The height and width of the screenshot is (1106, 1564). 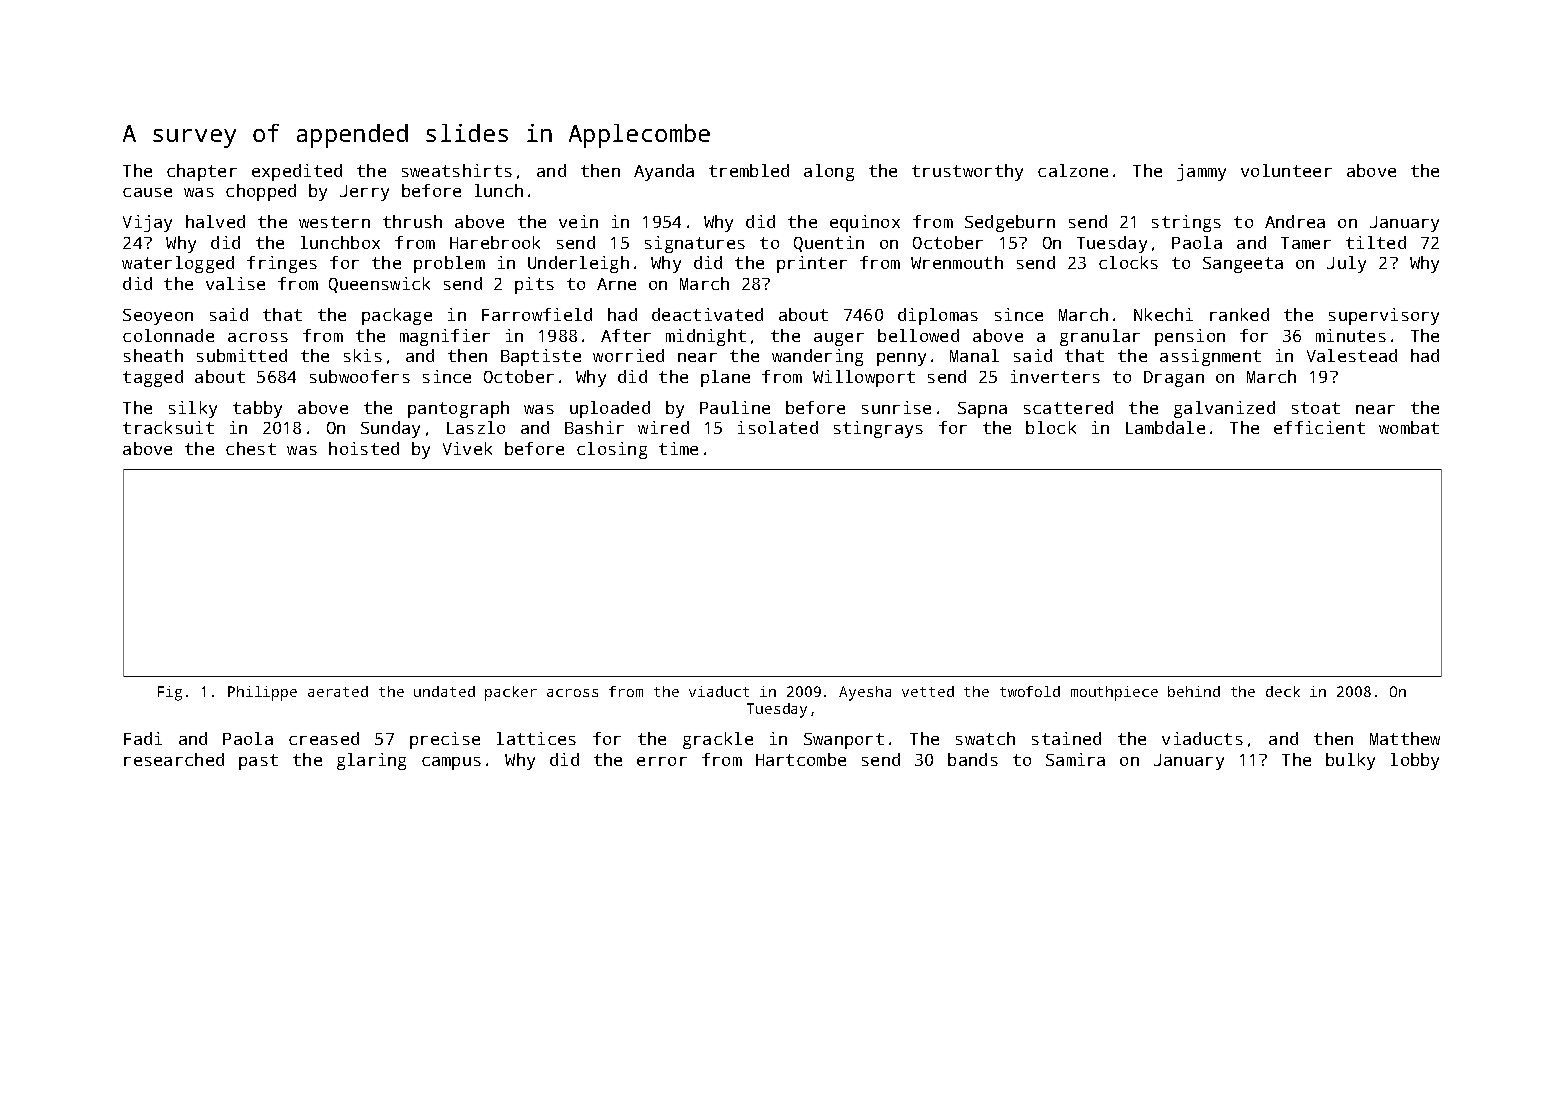 I want to click on glaring, so click(x=371, y=761).
